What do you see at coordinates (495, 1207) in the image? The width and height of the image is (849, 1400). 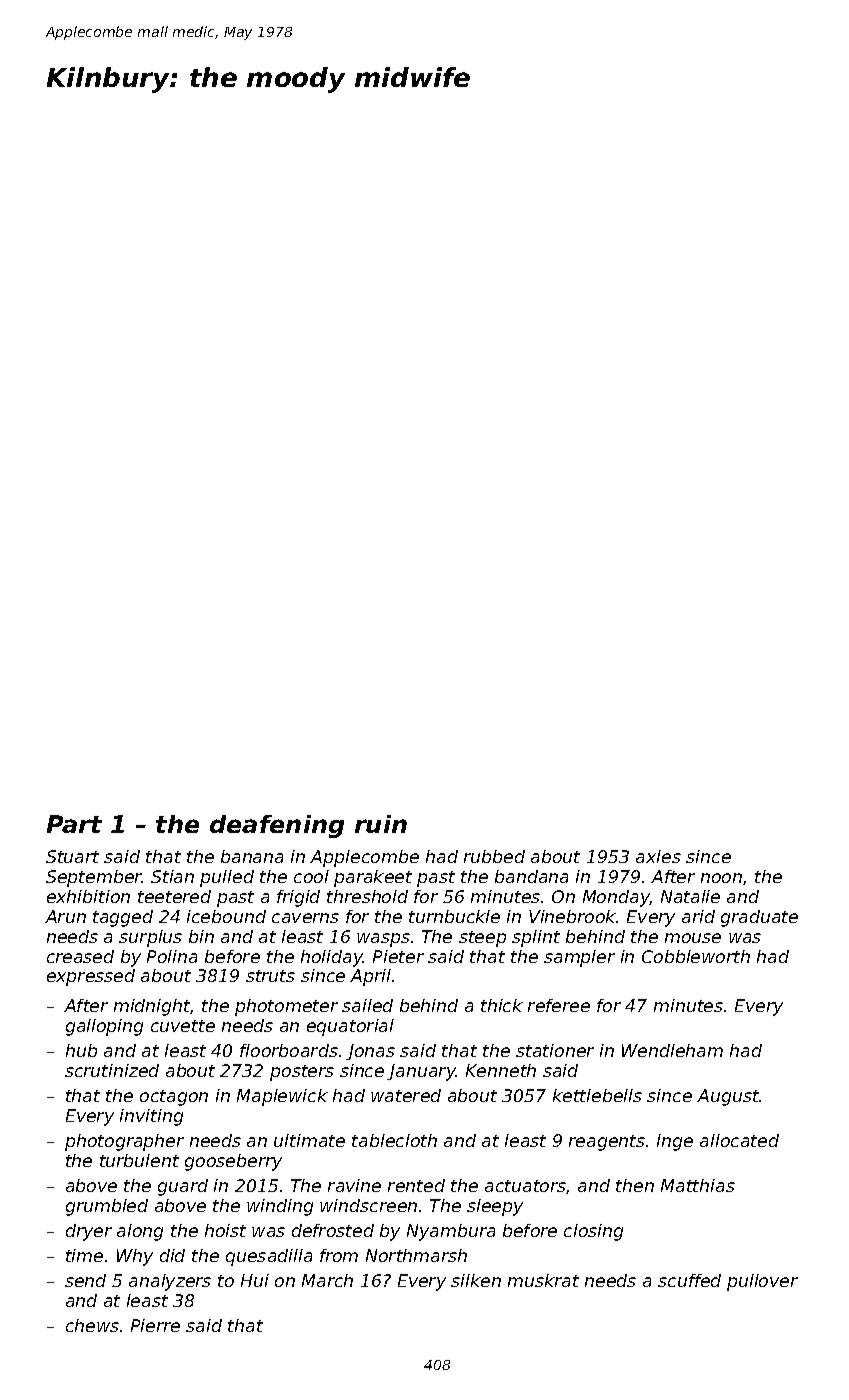 I see `sleepy` at bounding box center [495, 1207].
